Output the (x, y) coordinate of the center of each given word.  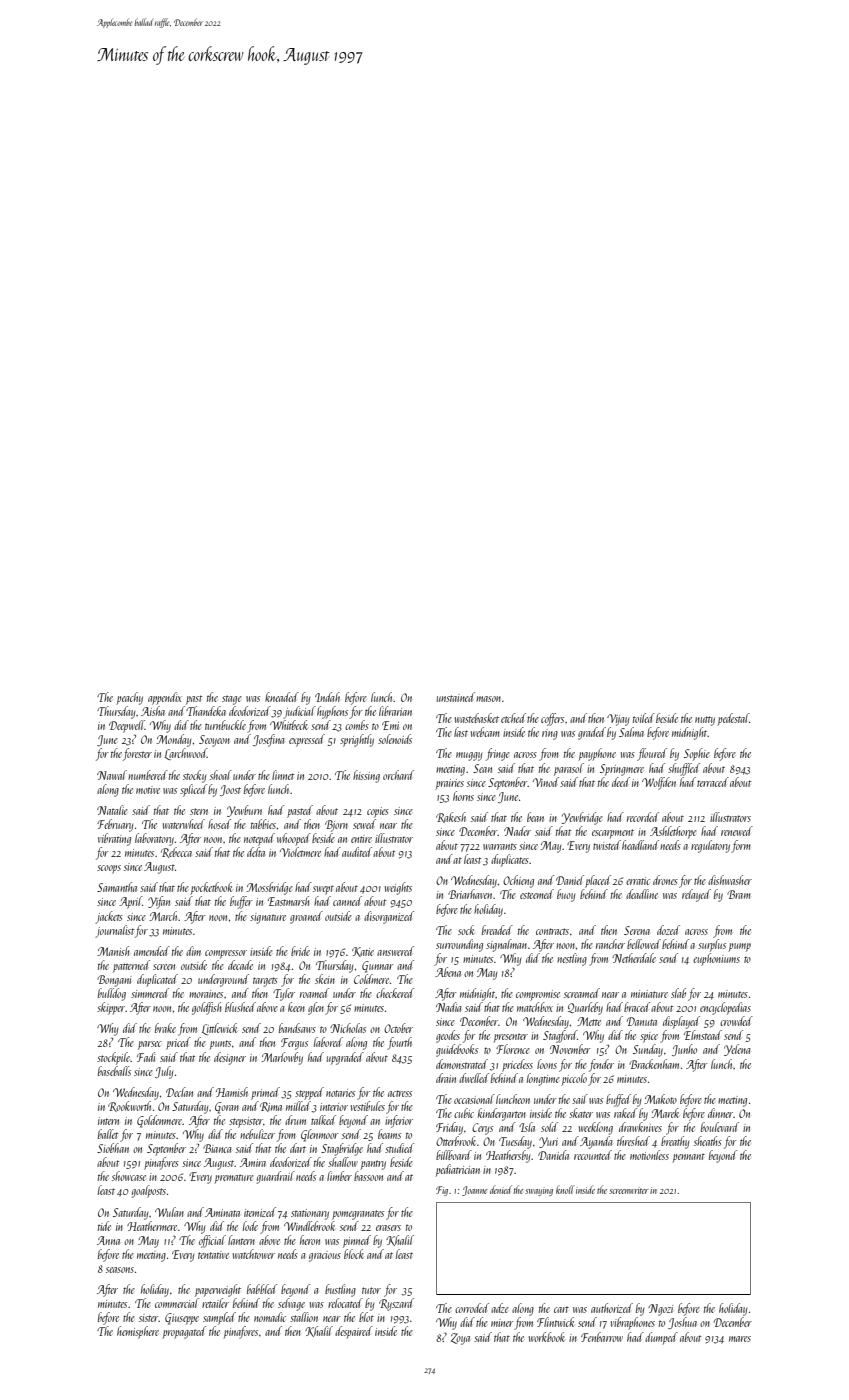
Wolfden (659, 783)
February (115, 825)
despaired (354, 1332)
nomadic (270, 1317)
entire (361, 839)
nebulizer (257, 1134)
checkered (395, 993)
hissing (366, 776)
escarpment (613, 834)
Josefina (268, 740)
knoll (565, 1189)
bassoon (368, 1176)
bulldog (112, 994)
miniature (649, 994)
